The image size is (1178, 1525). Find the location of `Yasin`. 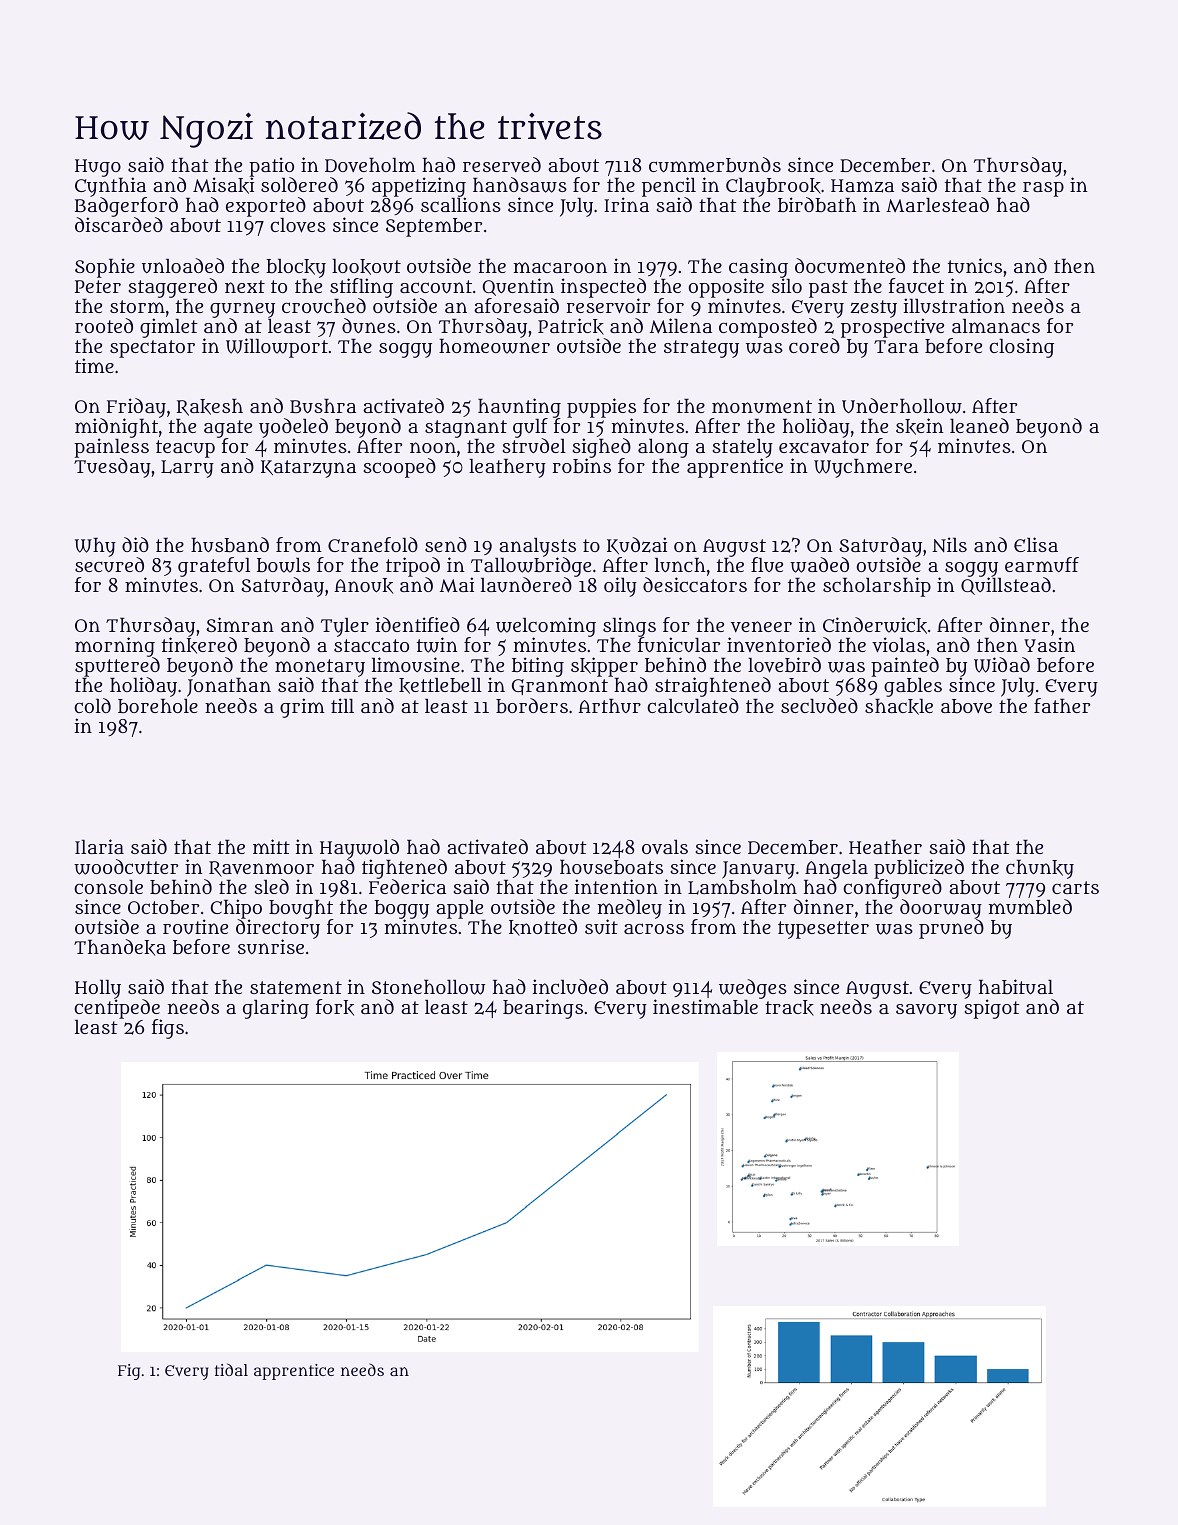

Yasin is located at coordinates (1049, 645).
